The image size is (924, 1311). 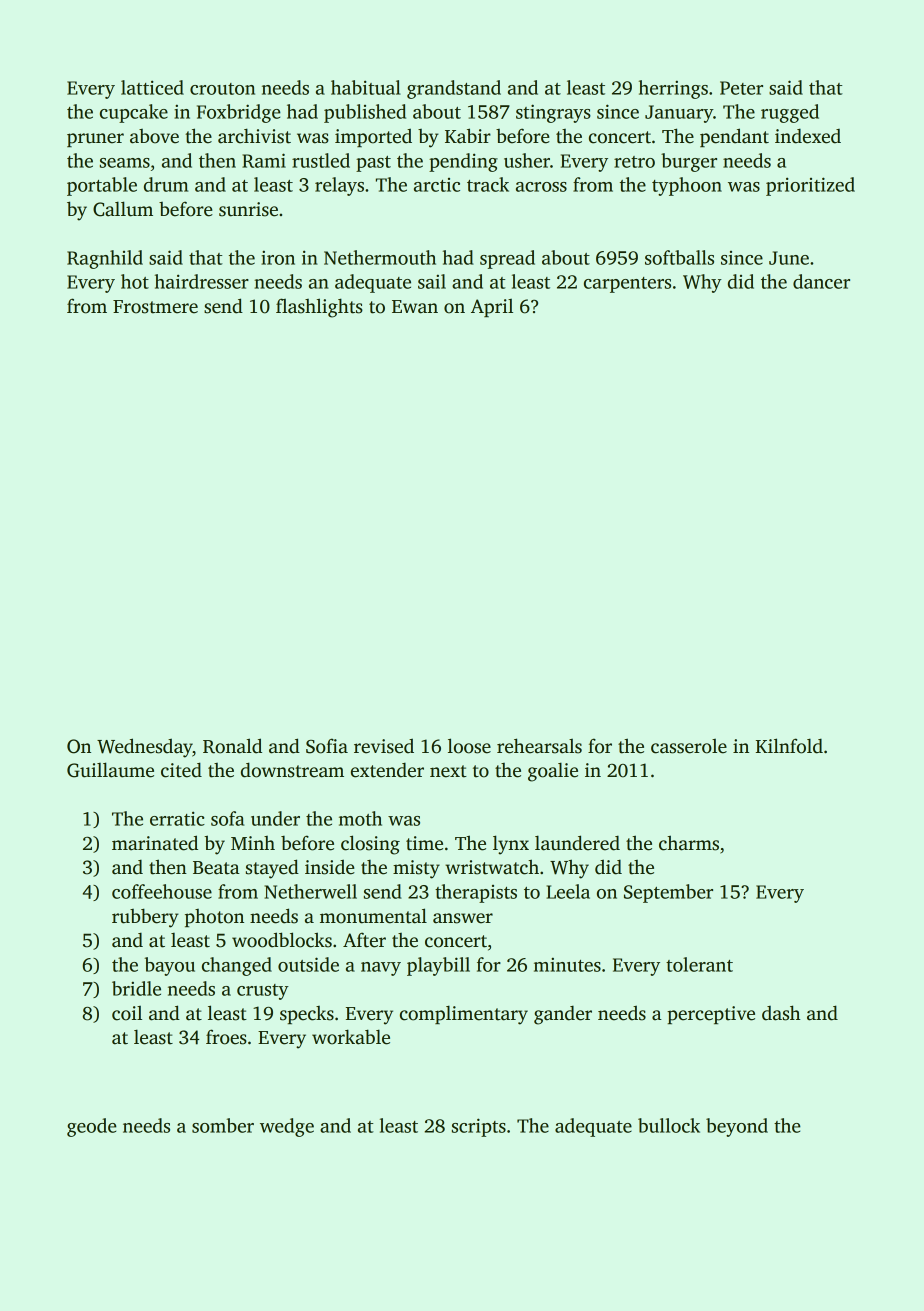 What do you see at coordinates (381, 969) in the image?
I see `navy` at bounding box center [381, 969].
